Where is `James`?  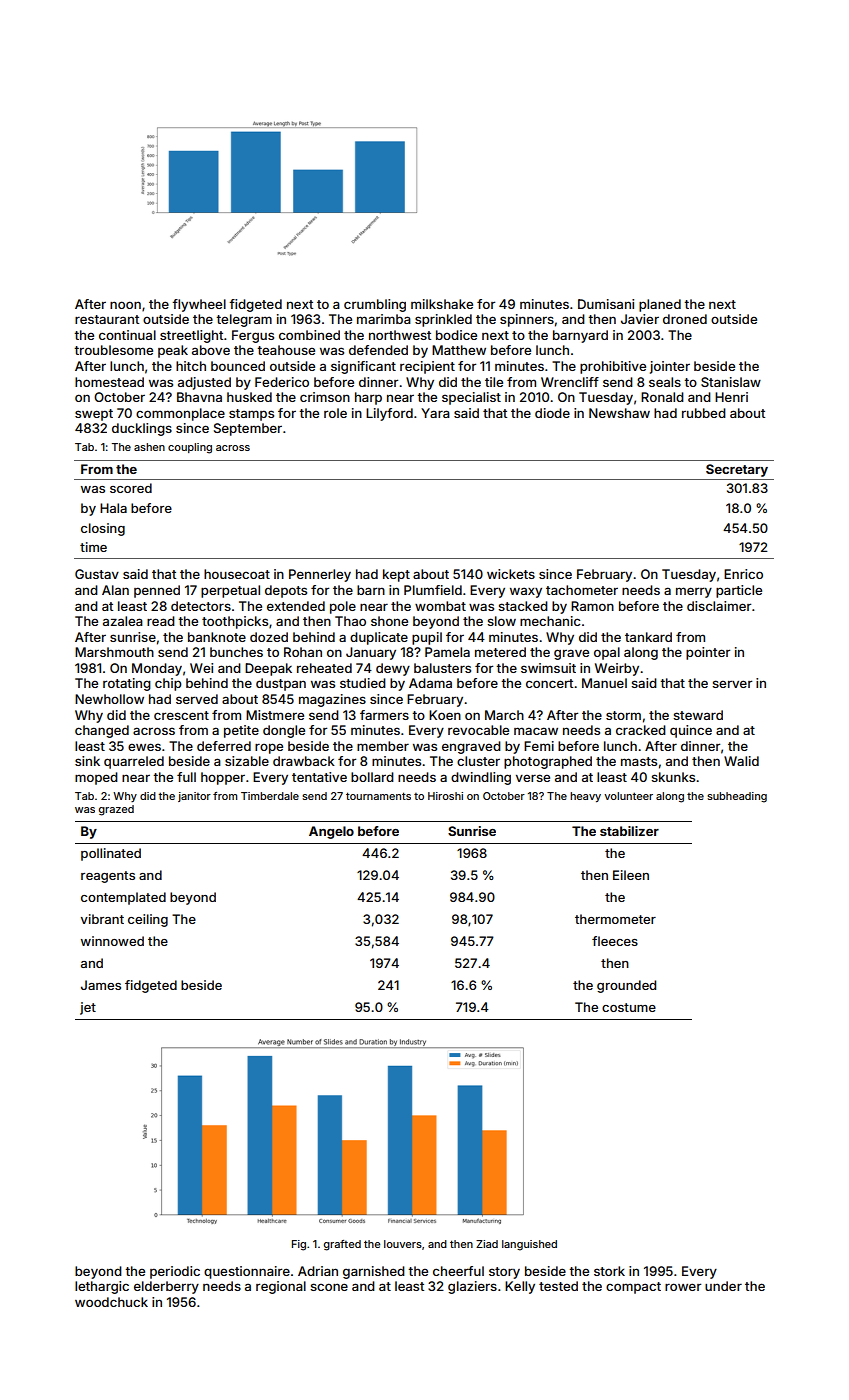
James is located at coordinates (101, 985).
